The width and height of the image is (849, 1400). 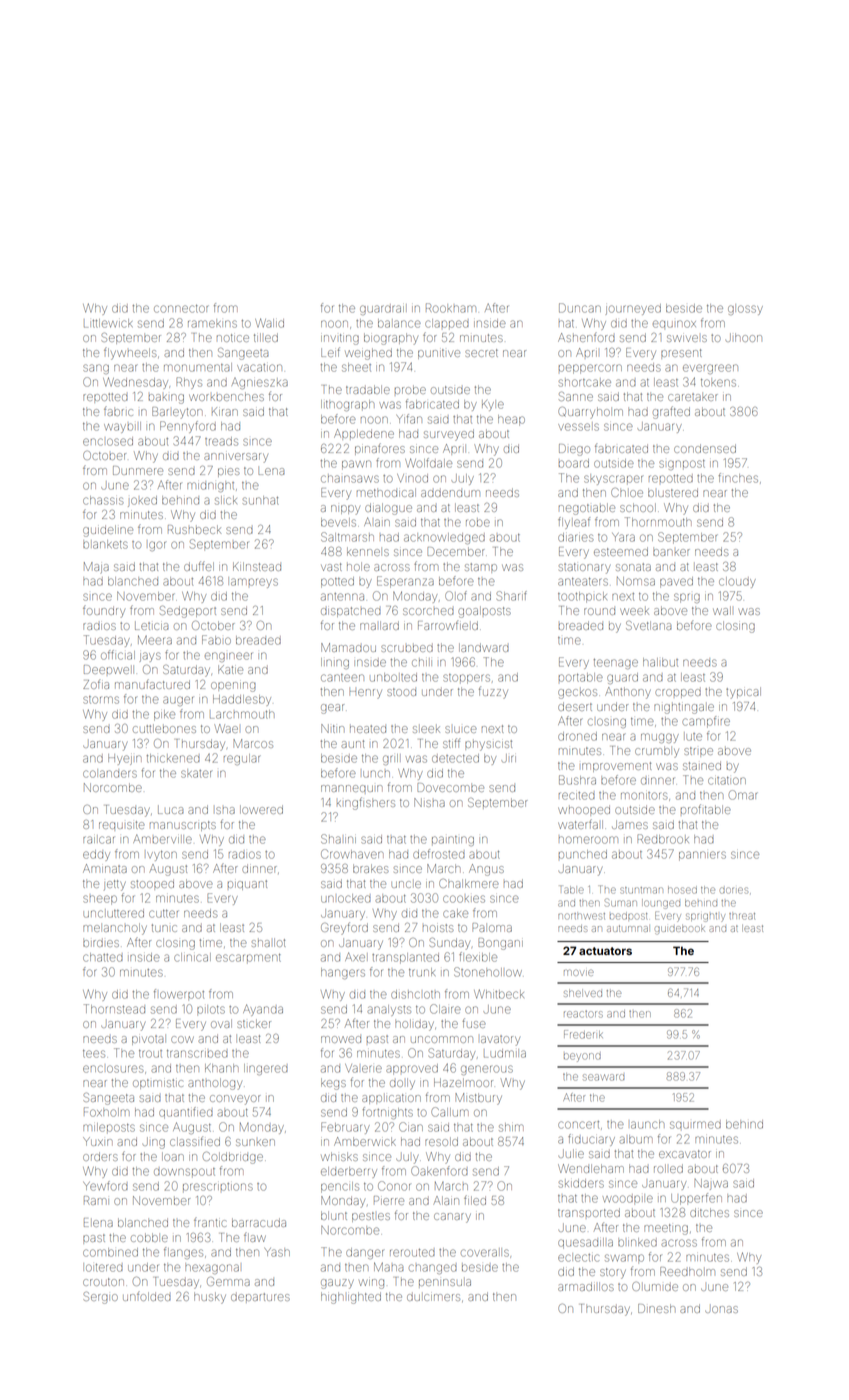 I want to click on Dovecombe, so click(x=451, y=787).
